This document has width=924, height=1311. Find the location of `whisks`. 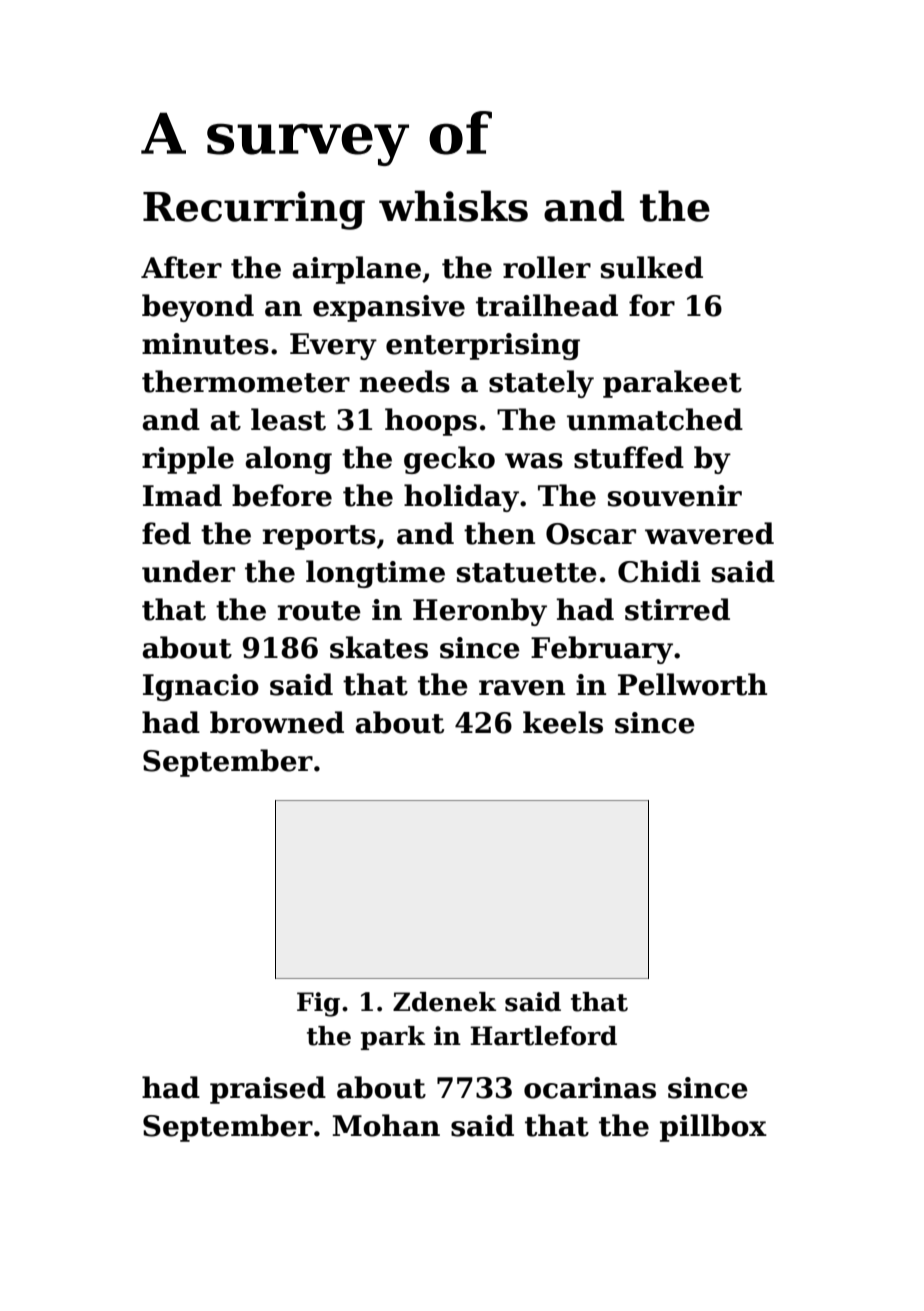

whisks is located at coordinates (453, 206).
